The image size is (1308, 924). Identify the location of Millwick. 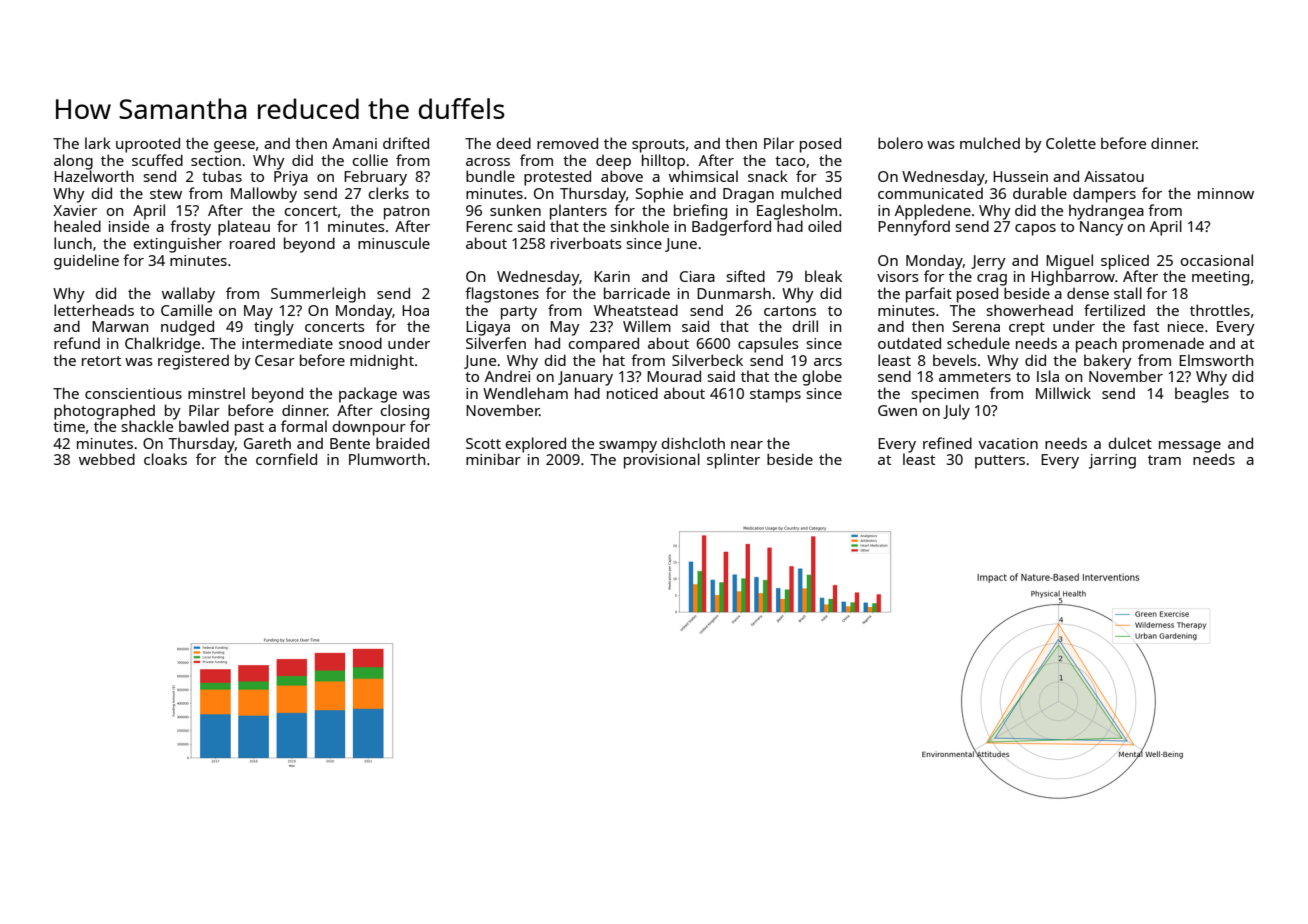
(1063, 393).
